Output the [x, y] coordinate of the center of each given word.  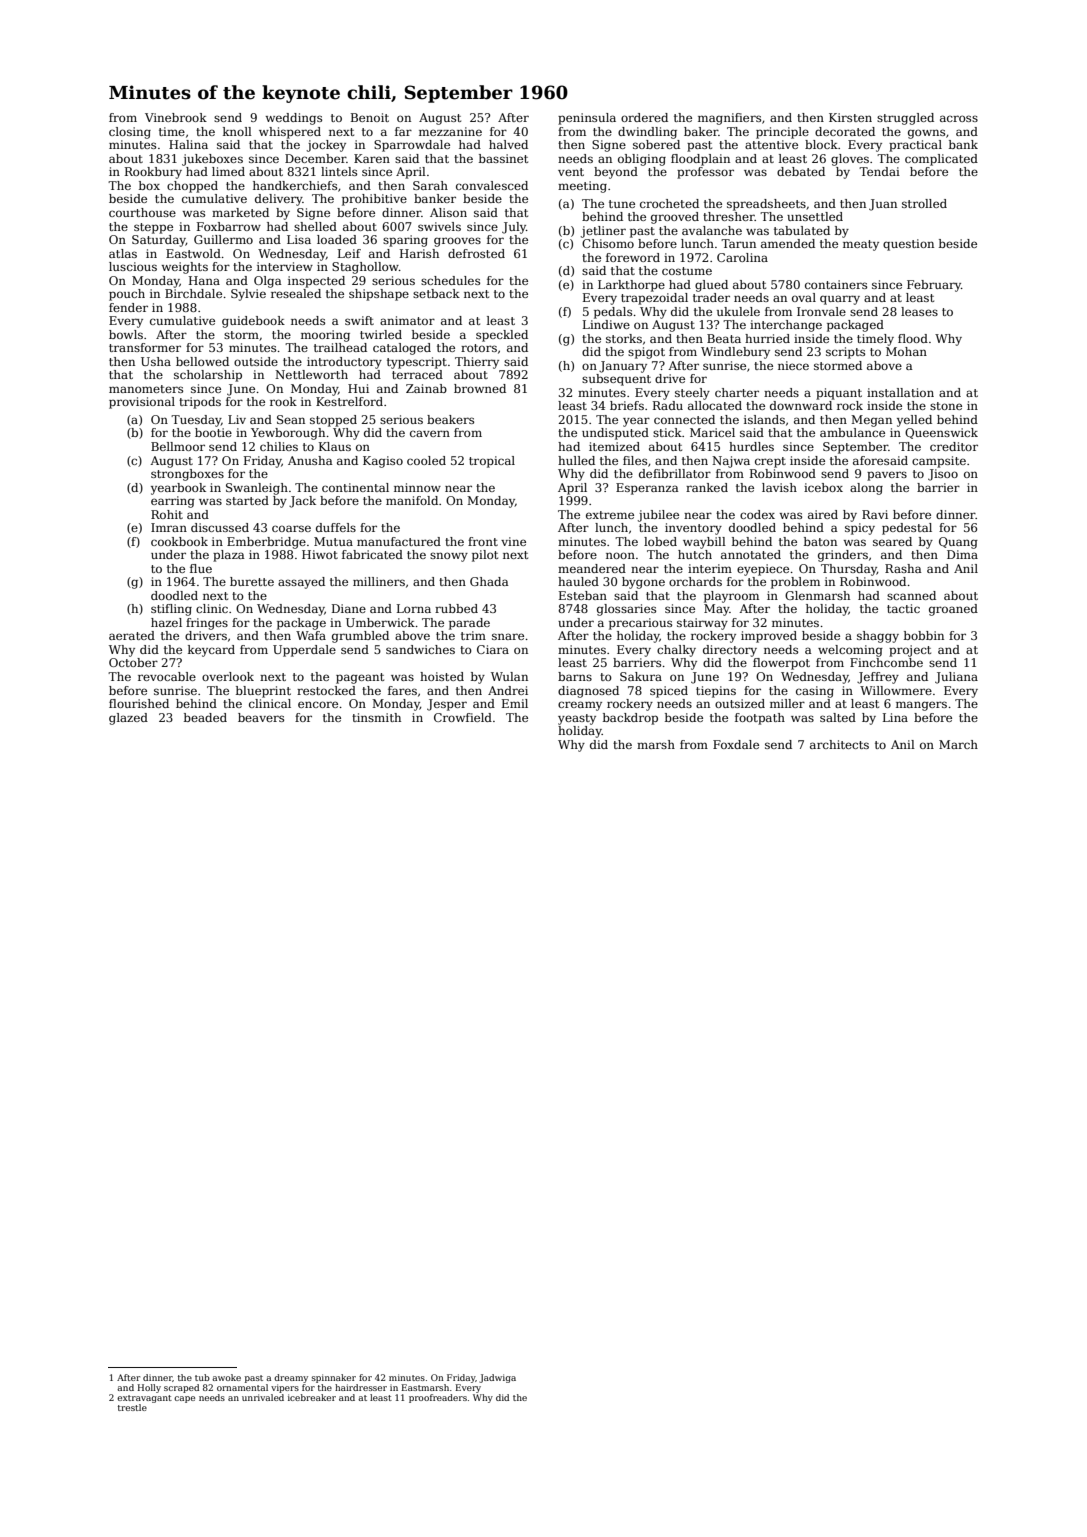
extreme [610, 515]
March [958, 744]
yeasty [577, 719]
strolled [924, 203]
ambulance [852, 432]
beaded [205, 717]
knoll [237, 131]
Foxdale [736, 744]
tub [202, 1377]
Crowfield [463, 717]
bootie [213, 432]
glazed [128, 719]
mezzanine [450, 131]
